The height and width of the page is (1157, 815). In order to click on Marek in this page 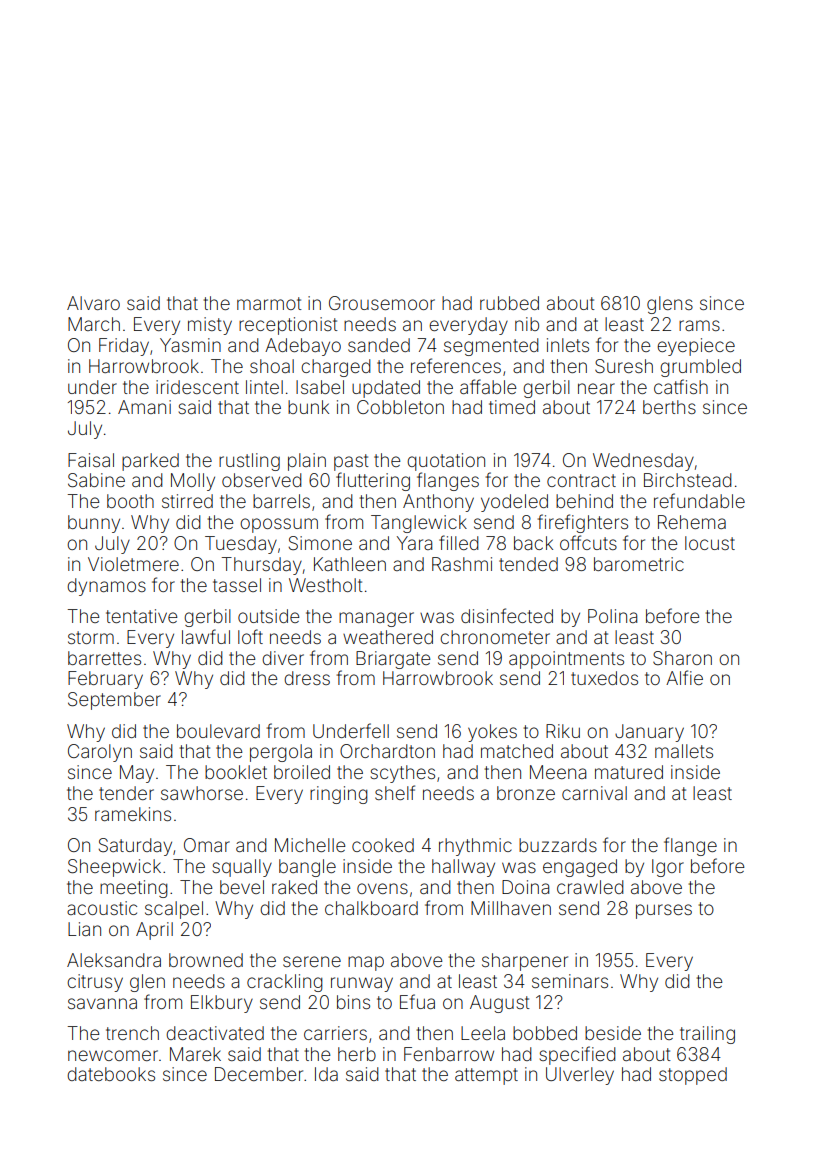, I will do `click(195, 1054)`.
